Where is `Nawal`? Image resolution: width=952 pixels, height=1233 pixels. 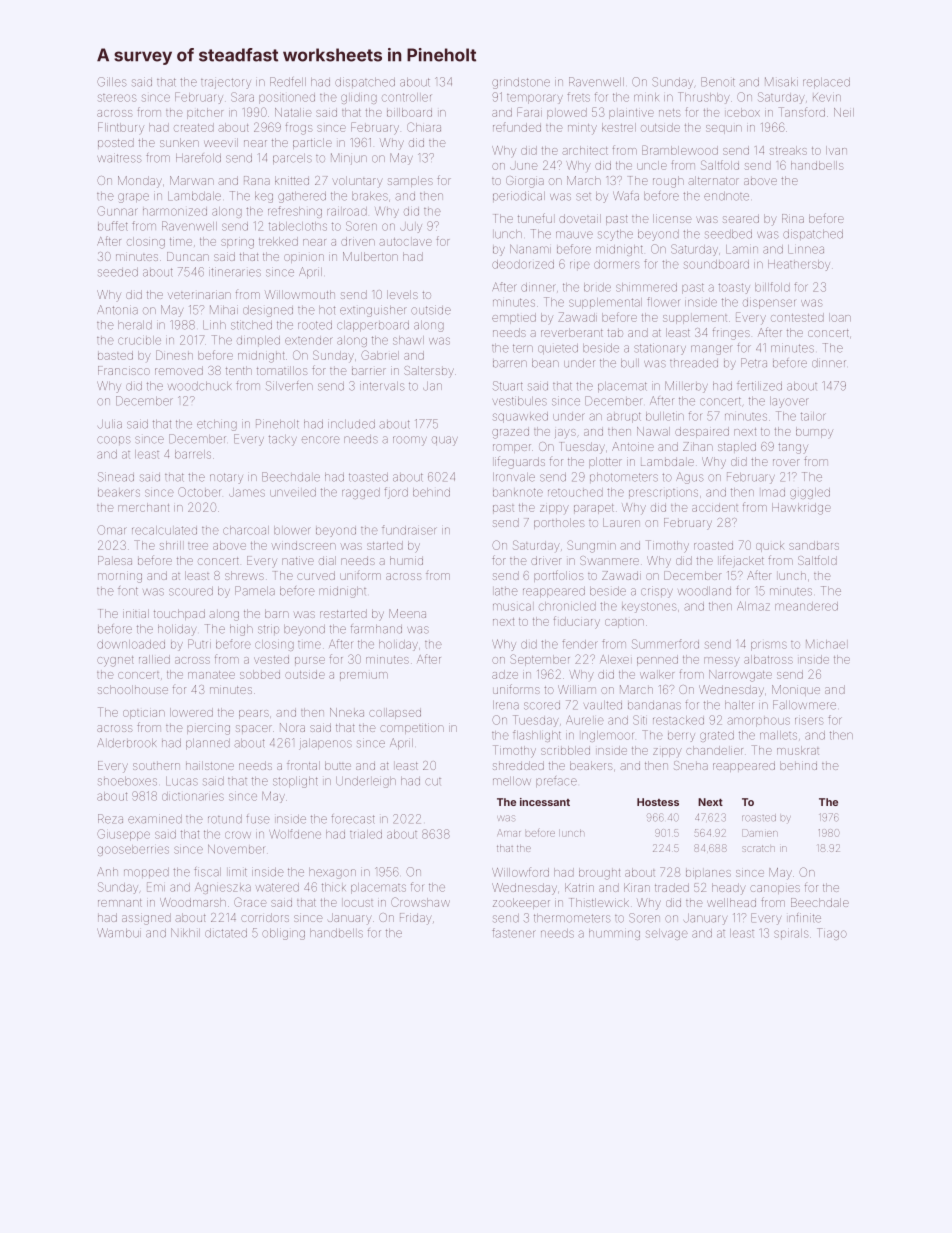 Nawal is located at coordinates (653, 431).
